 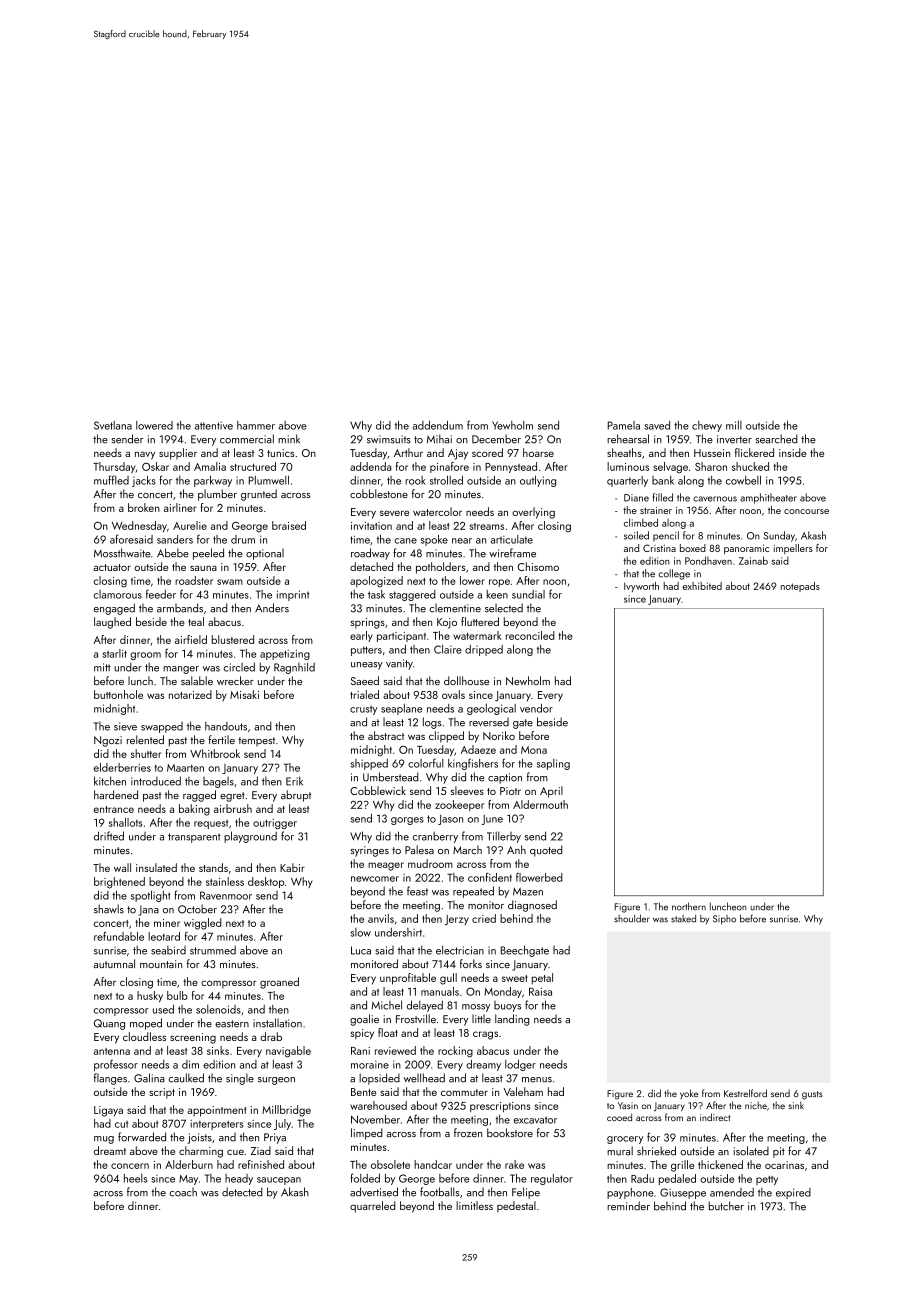 What do you see at coordinates (183, 1192) in the image?
I see `coach` at bounding box center [183, 1192].
